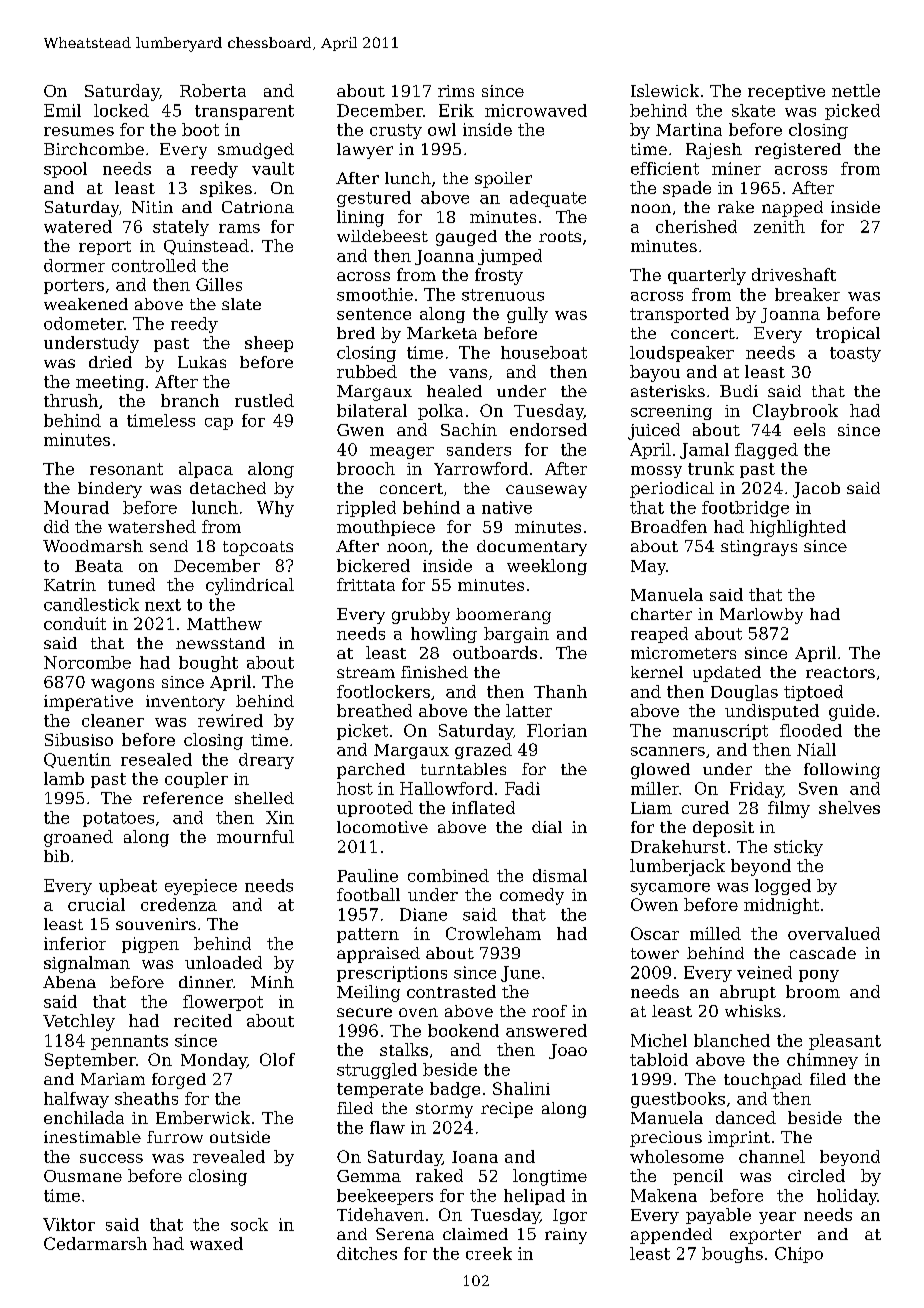  I want to click on credenza, so click(179, 904).
